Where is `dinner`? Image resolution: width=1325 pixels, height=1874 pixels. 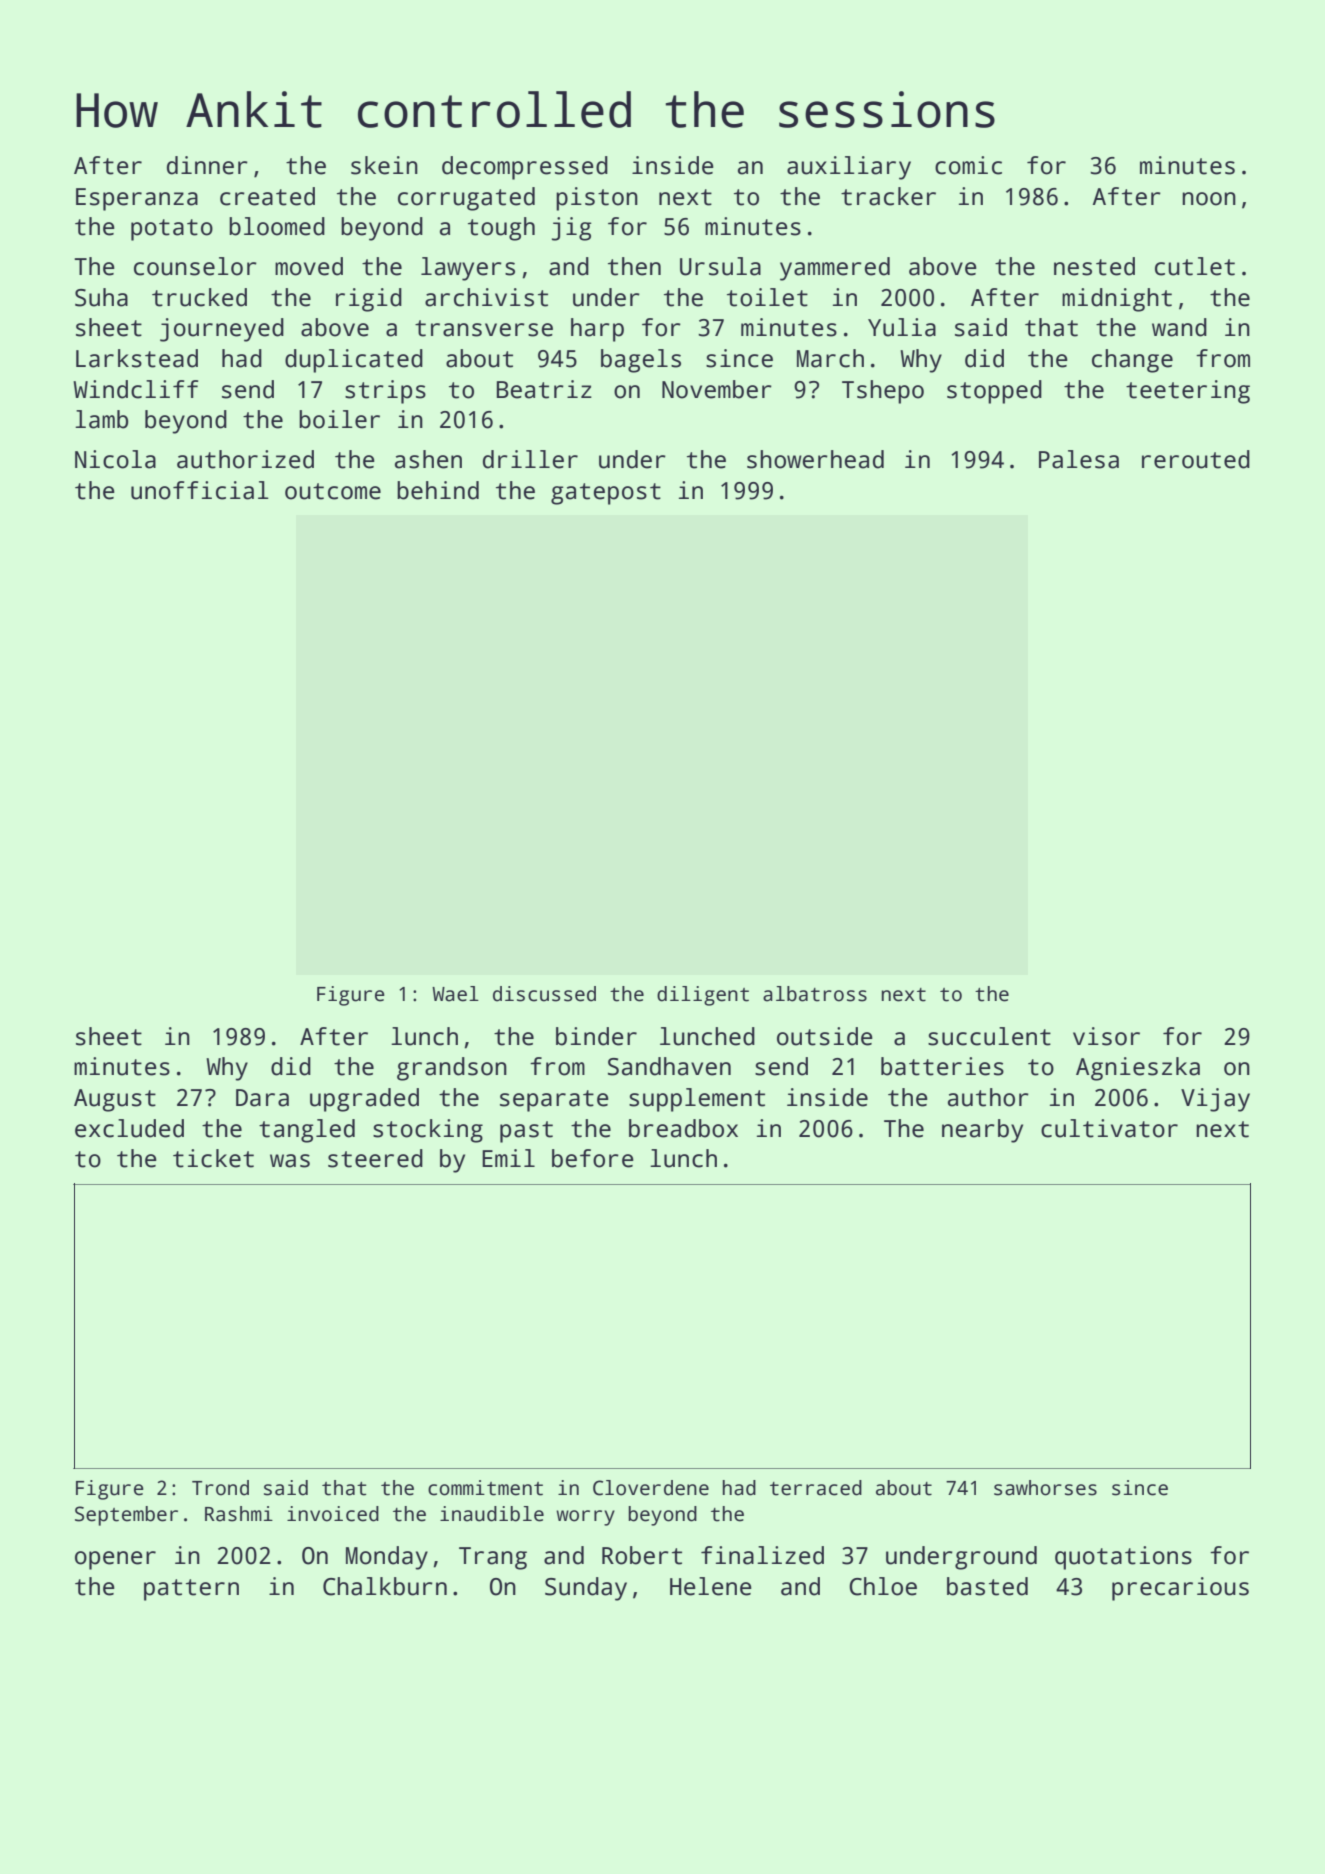
dinner is located at coordinates (207, 165).
